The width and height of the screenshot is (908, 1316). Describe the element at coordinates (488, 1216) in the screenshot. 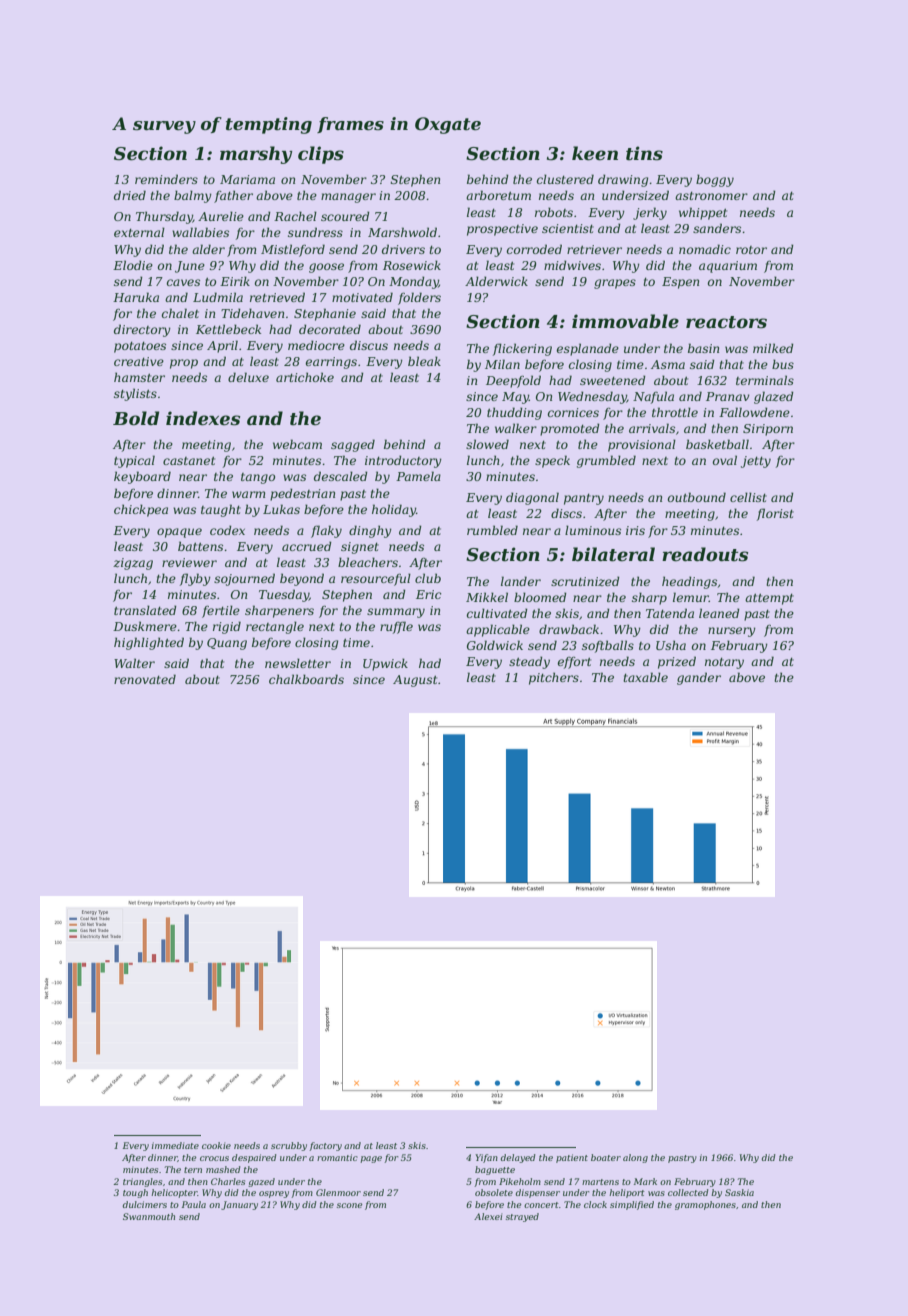

I see `Alexei` at that location.
